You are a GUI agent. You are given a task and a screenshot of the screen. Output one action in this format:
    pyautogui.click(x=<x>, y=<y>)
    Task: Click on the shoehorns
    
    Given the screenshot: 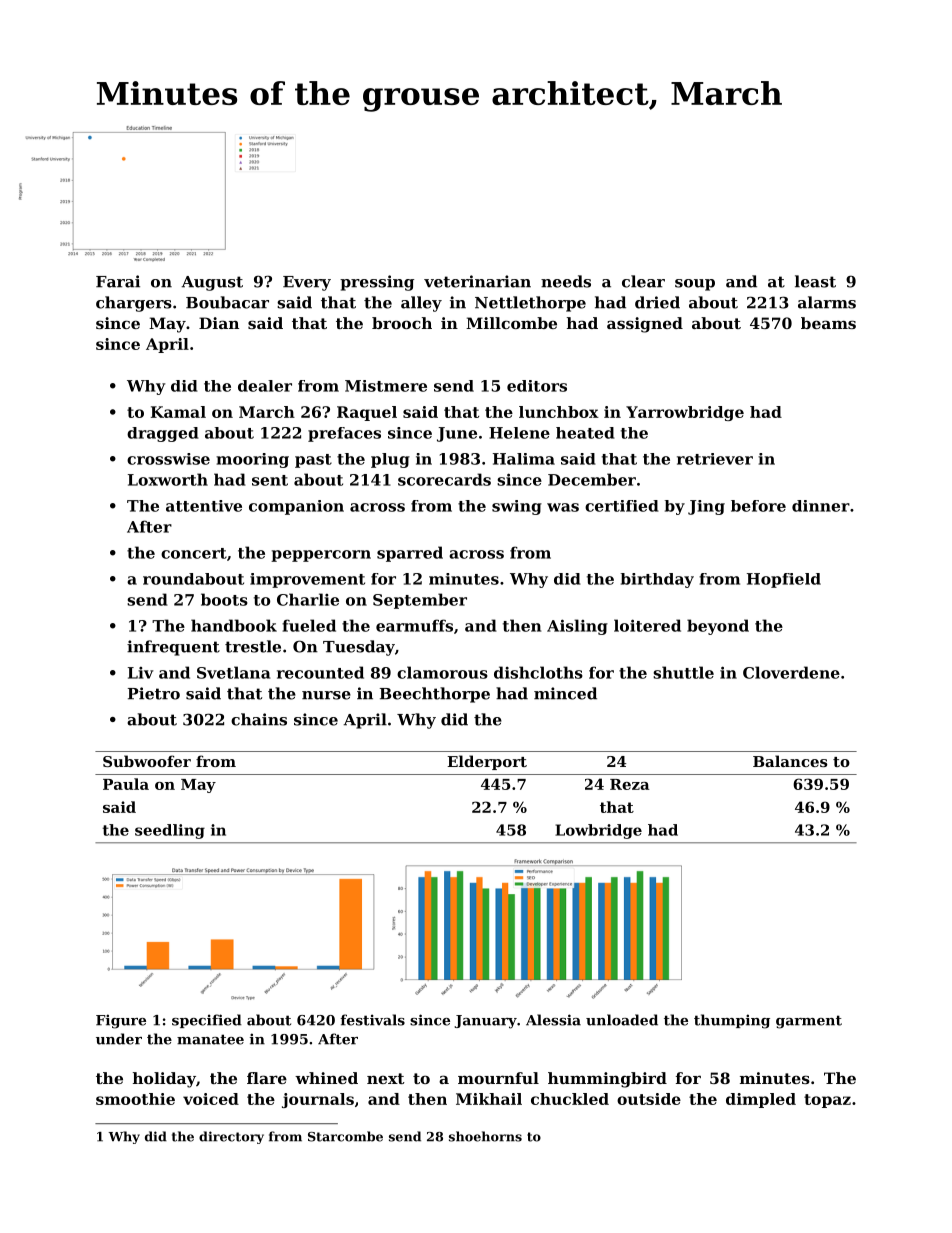 What is the action you would take?
    pyautogui.click(x=485, y=1136)
